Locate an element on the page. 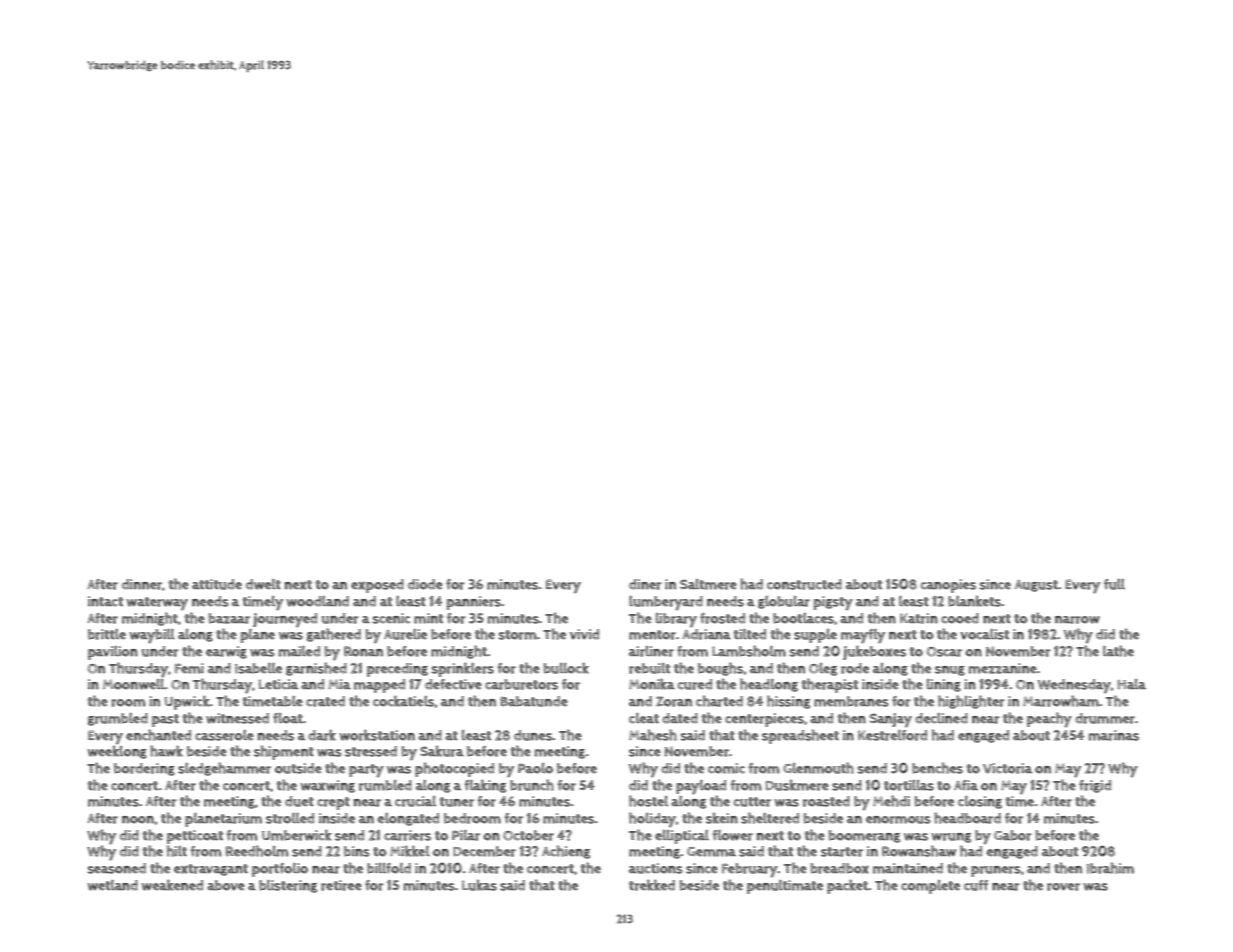 The width and height of the document is (1233, 952). rebuilt is located at coordinates (649, 668).
